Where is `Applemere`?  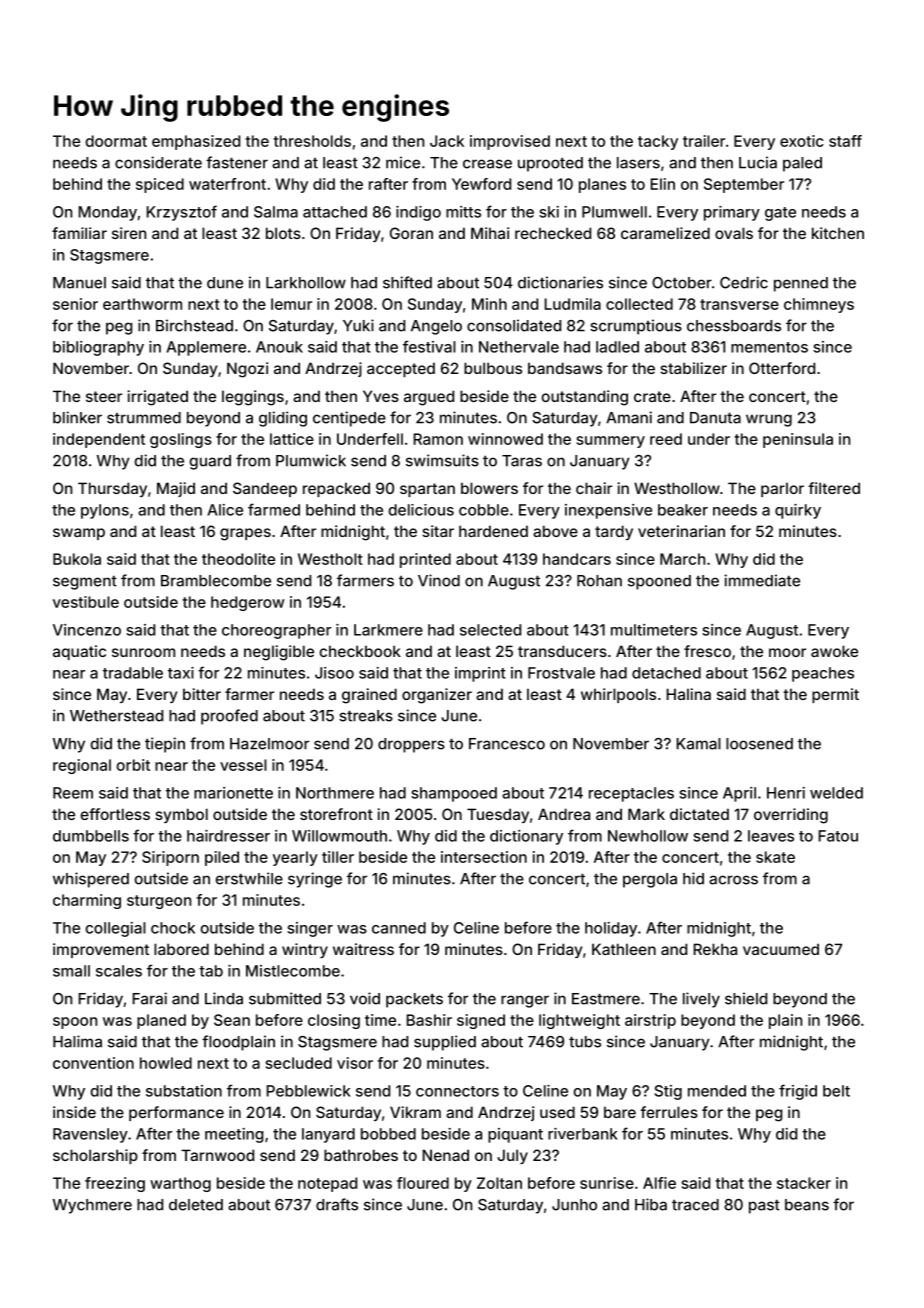 Applemere is located at coordinates (206, 348).
